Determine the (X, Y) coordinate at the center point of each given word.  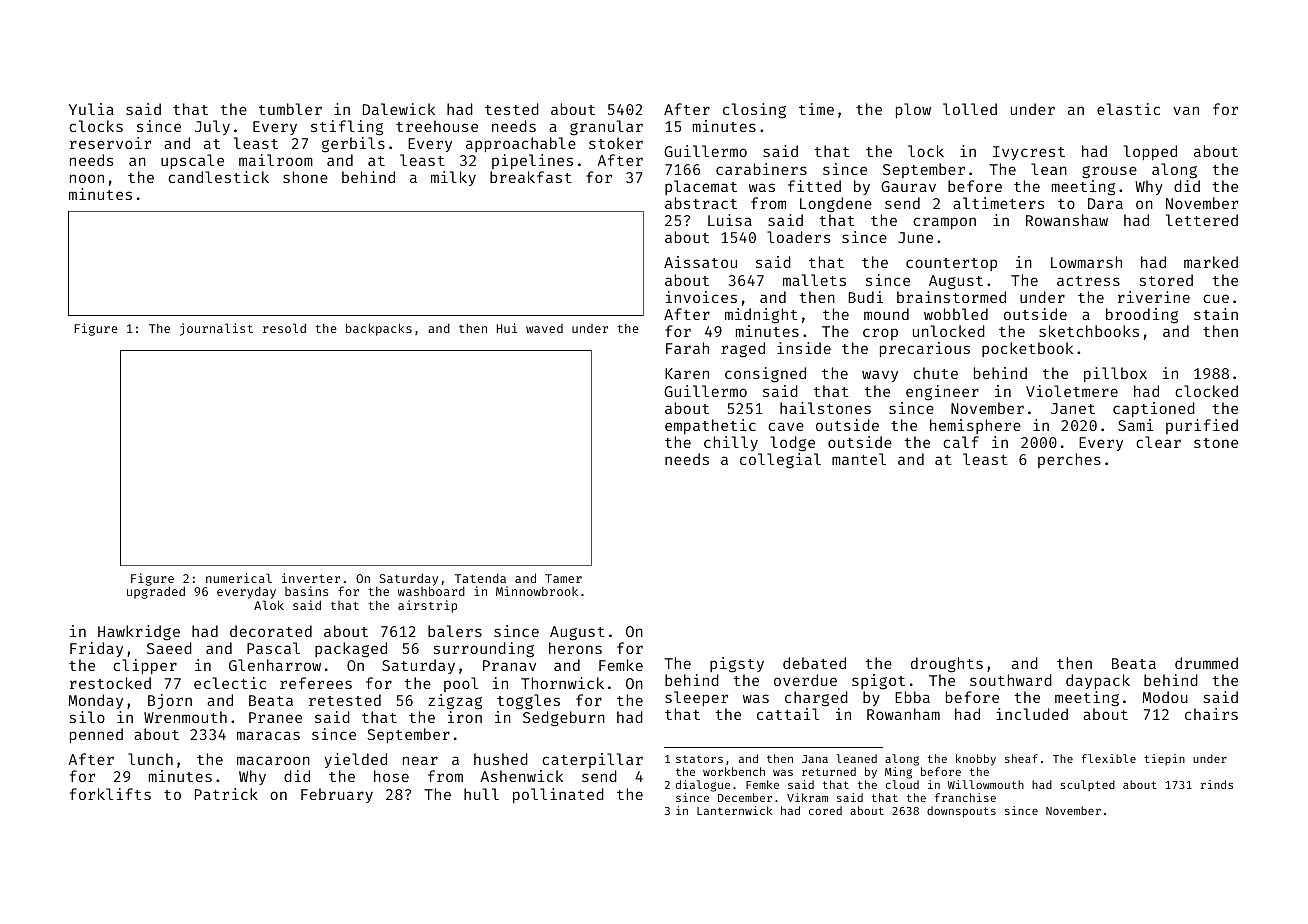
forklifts (110, 794)
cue (1216, 298)
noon (87, 178)
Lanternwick (734, 810)
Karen (687, 373)
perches (1069, 460)
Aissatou (700, 262)
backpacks (379, 329)
